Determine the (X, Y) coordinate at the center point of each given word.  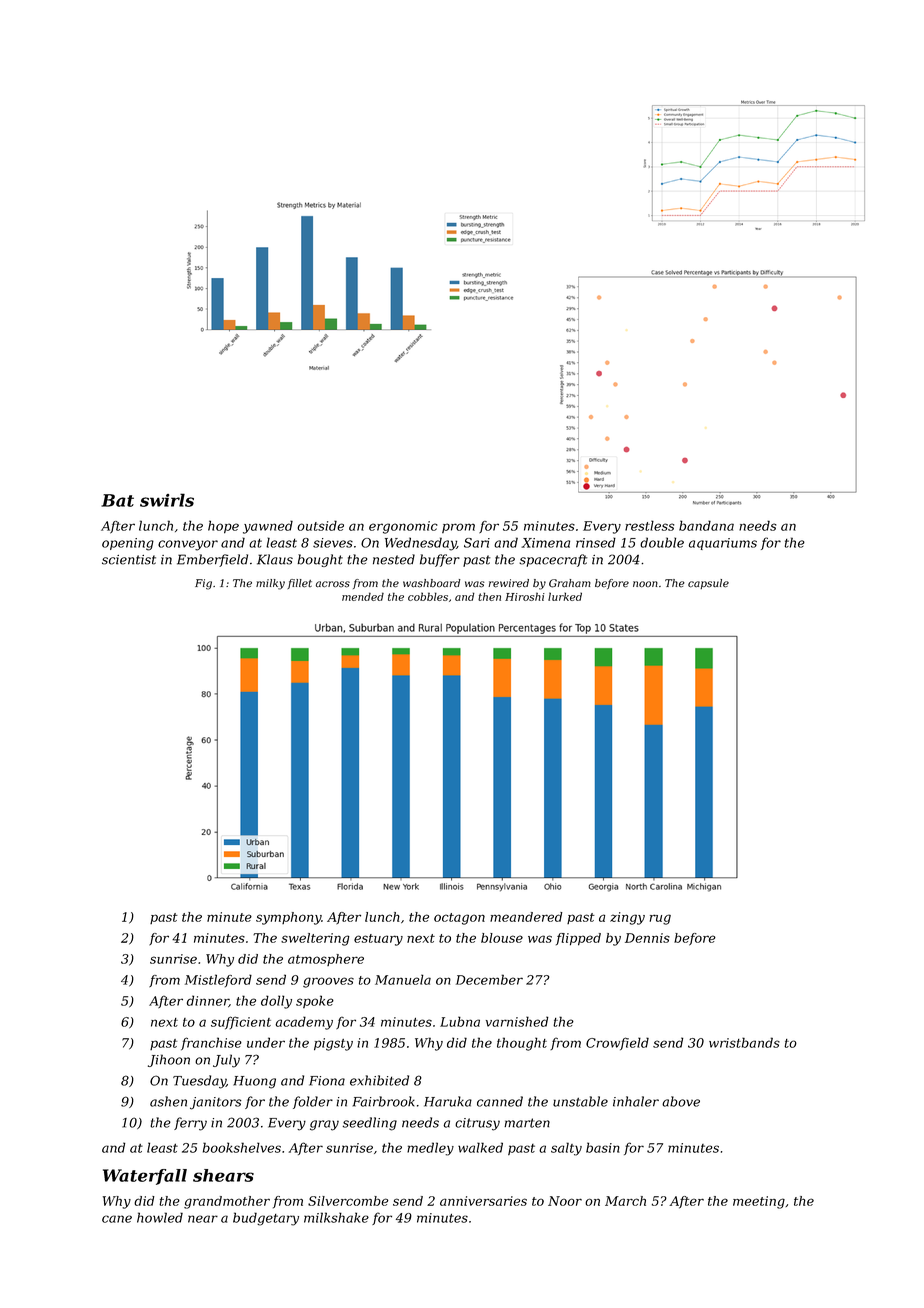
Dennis (647, 938)
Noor (565, 1201)
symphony (288, 918)
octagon (459, 919)
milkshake (336, 1217)
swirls (167, 500)
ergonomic (403, 527)
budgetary (266, 1219)
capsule (708, 584)
